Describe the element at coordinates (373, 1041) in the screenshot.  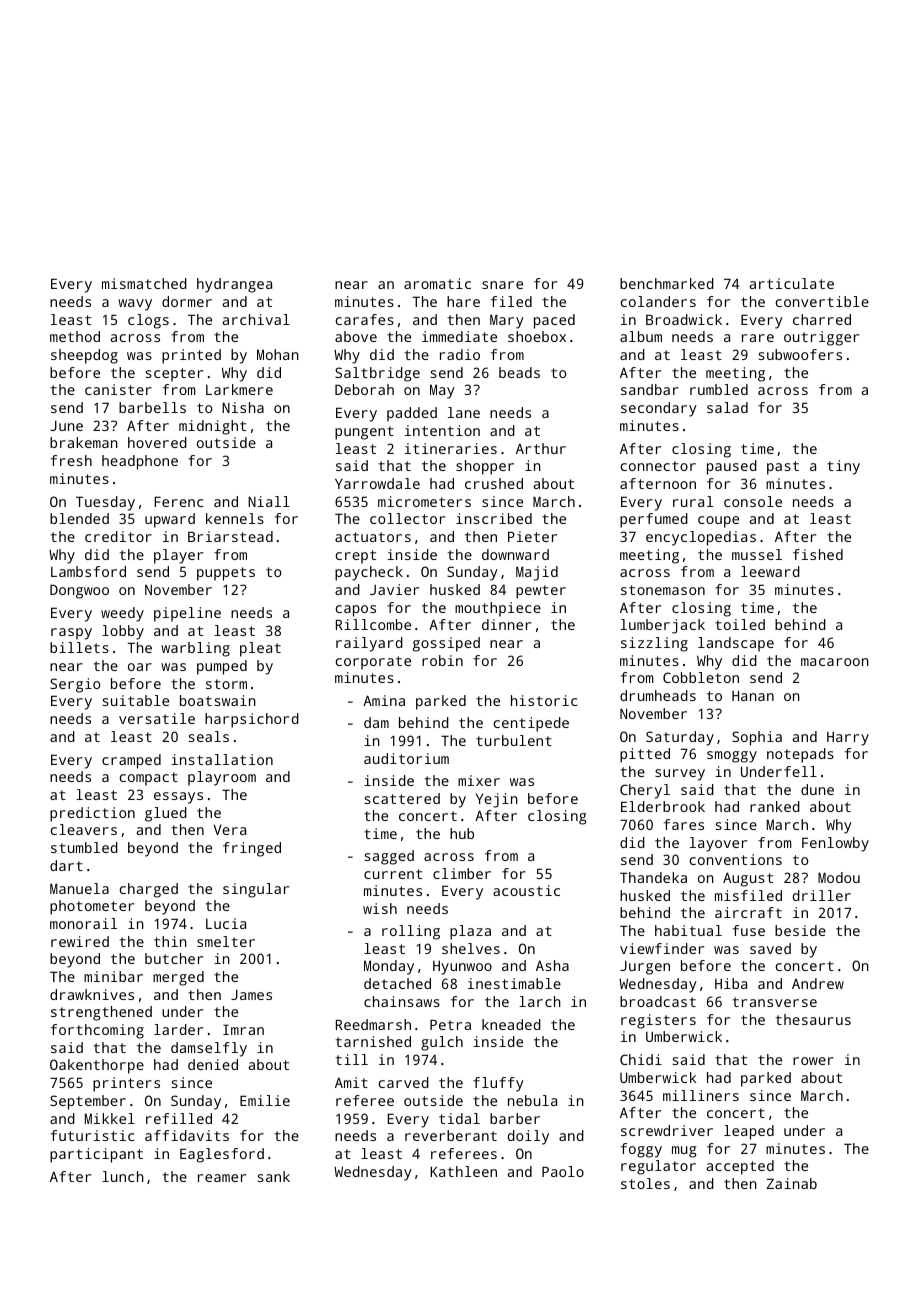
I see `tarnished` at that location.
